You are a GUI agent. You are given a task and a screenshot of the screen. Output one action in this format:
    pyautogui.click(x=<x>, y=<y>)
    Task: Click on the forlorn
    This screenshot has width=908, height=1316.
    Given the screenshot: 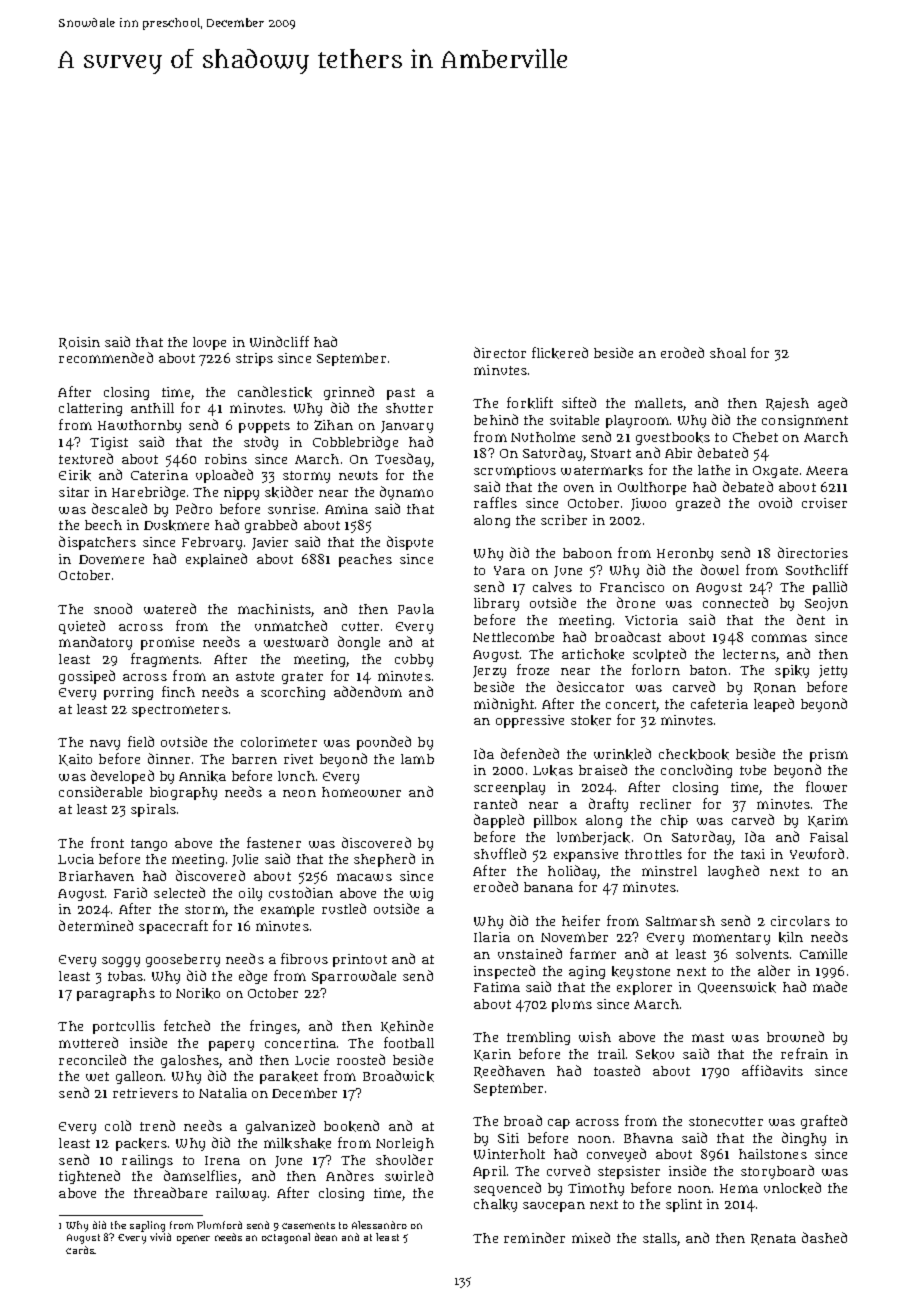 What is the action you would take?
    pyautogui.click(x=656, y=669)
